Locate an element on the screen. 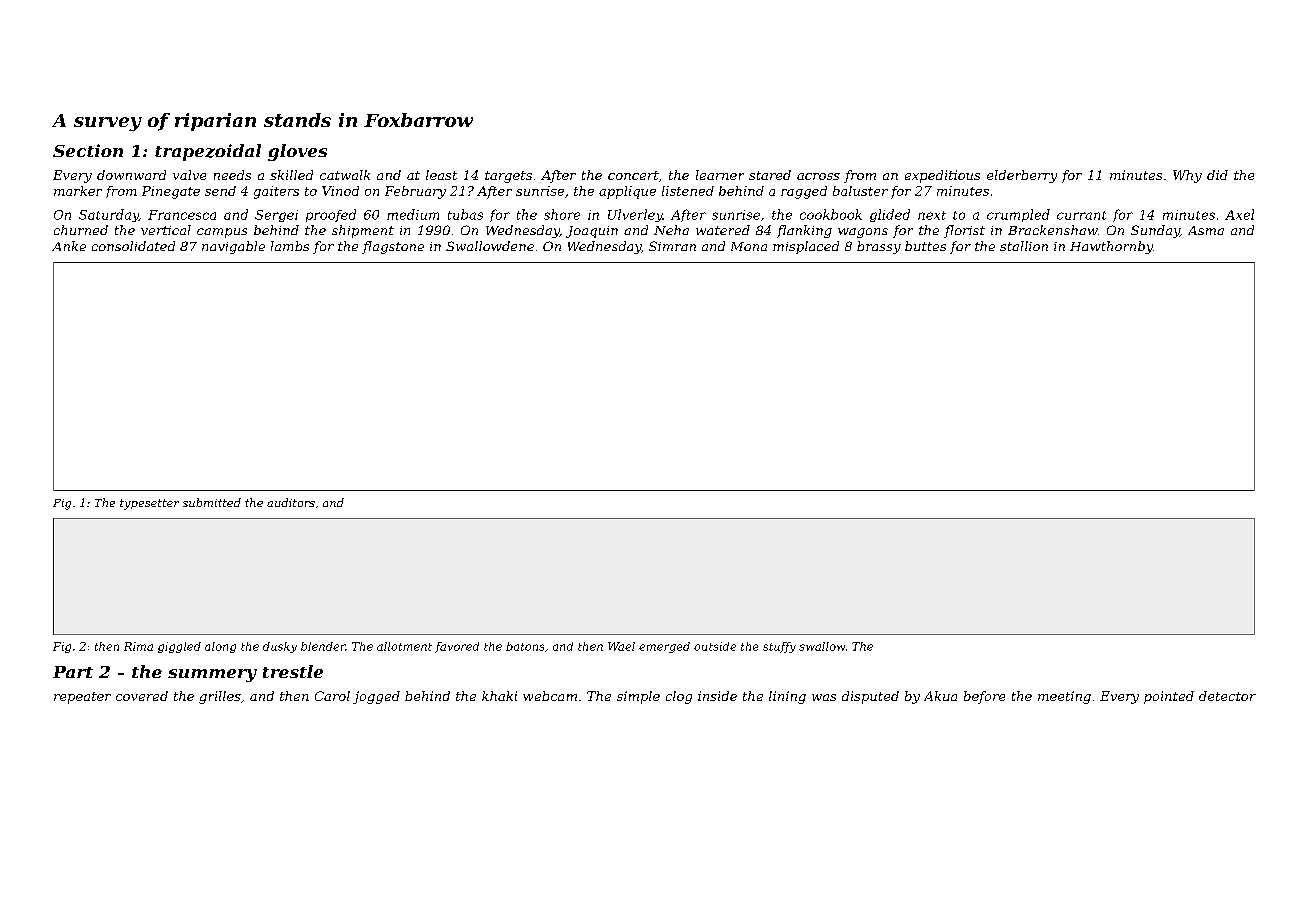 The image size is (1308, 924). Carol is located at coordinates (332, 696).
